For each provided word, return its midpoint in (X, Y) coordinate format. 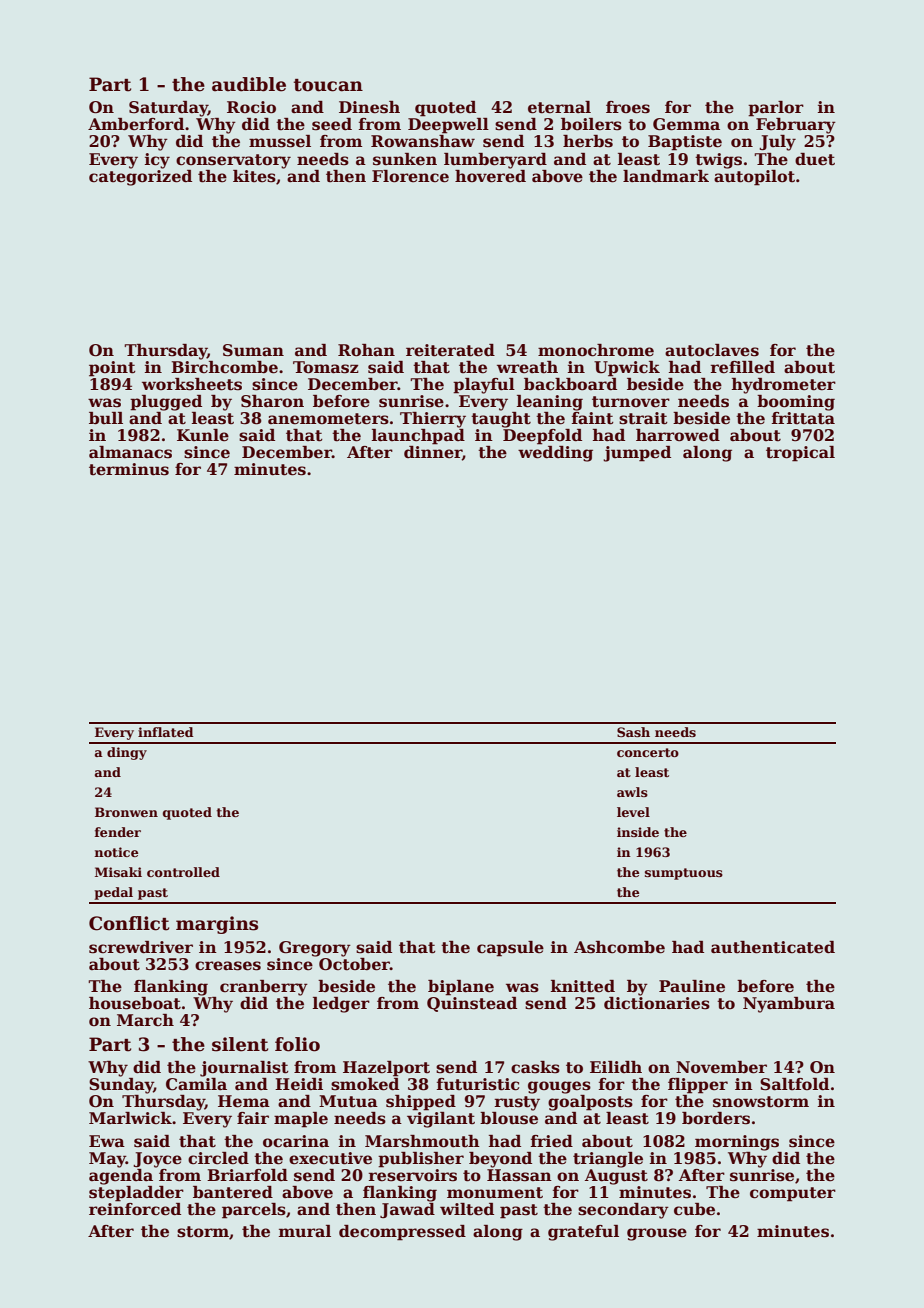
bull (106, 418)
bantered (233, 1192)
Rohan (366, 350)
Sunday (121, 1086)
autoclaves (712, 350)
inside (638, 832)
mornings (737, 1143)
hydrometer (784, 386)
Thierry (433, 420)
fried (552, 1141)
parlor (776, 109)
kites (254, 176)
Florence (410, 176)
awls (632, 792)
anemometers (328, 419)
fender (117, 832)
